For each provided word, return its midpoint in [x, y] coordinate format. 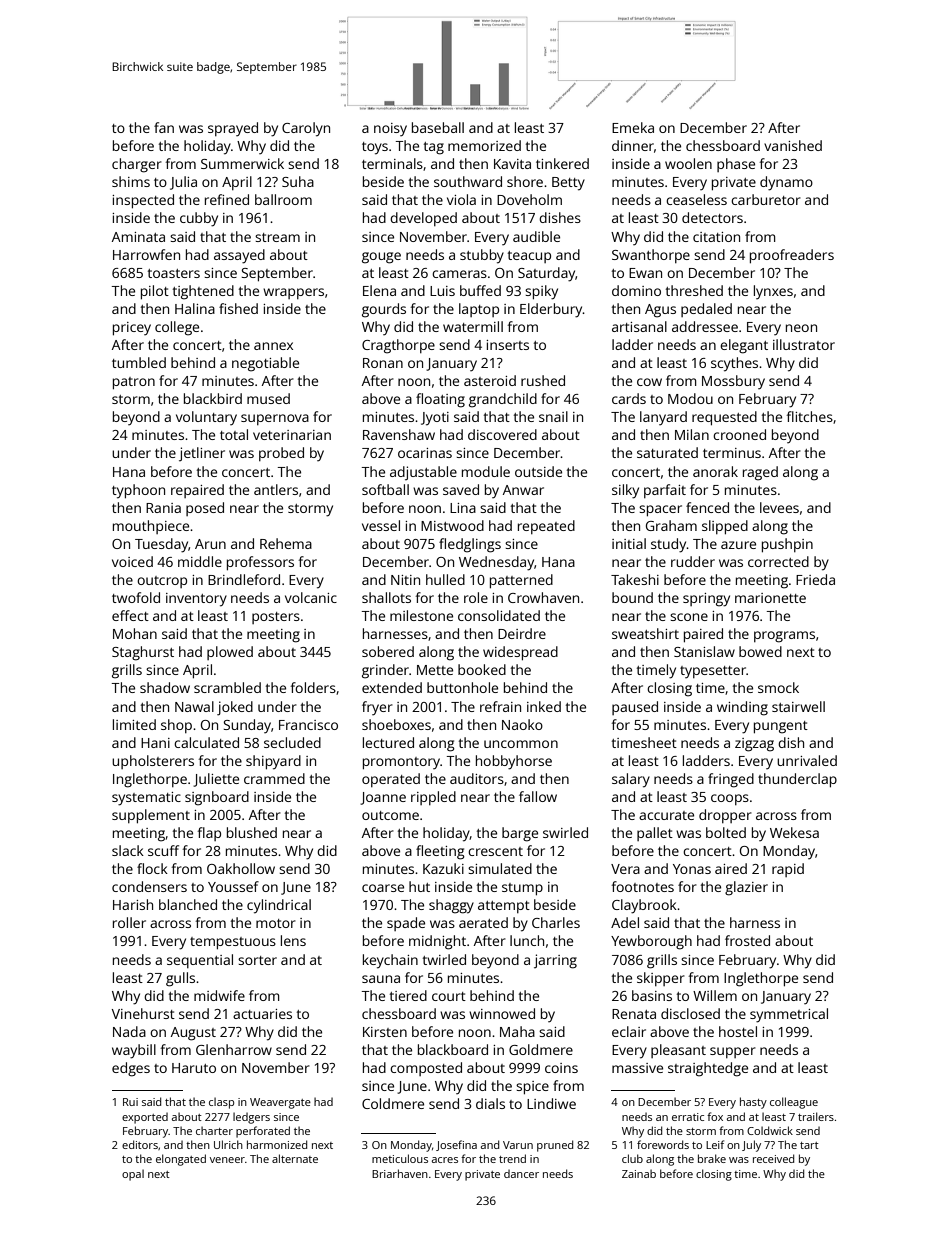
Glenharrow [234, 1049]
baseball [438, 127]
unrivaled [807, 760]
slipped [725, 527]
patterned [521, 581]
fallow [538, 796]
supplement [151, 816]
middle [200, 561]
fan [164, 127]
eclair [629, 1031]
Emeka [633, 127]
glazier [746, 888]
